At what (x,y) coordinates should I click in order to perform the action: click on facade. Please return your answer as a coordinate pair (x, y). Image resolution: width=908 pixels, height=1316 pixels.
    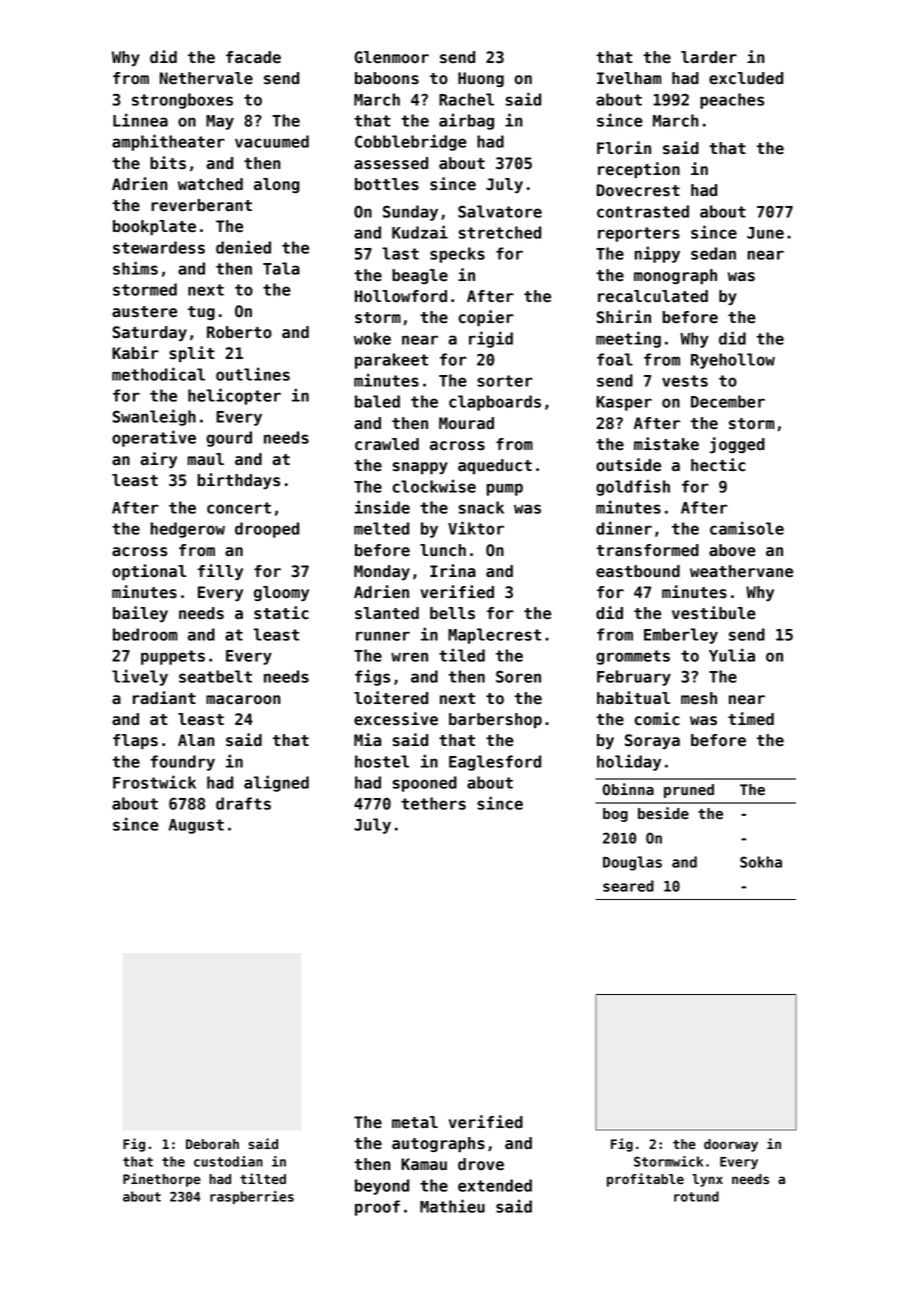
    Looking at the image, I should click on (253, 57).
